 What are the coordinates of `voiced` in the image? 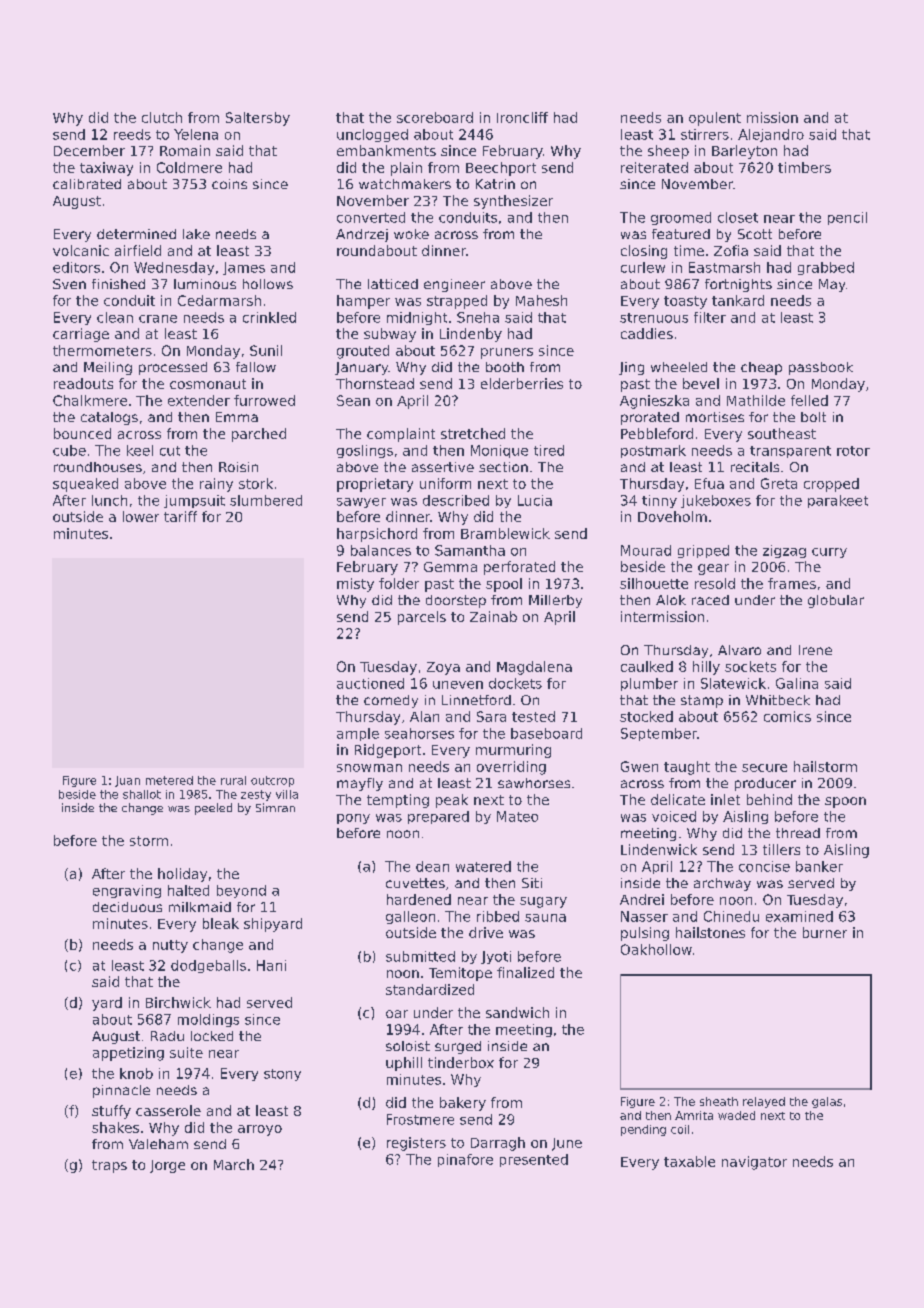 It's located at (674, 816).
